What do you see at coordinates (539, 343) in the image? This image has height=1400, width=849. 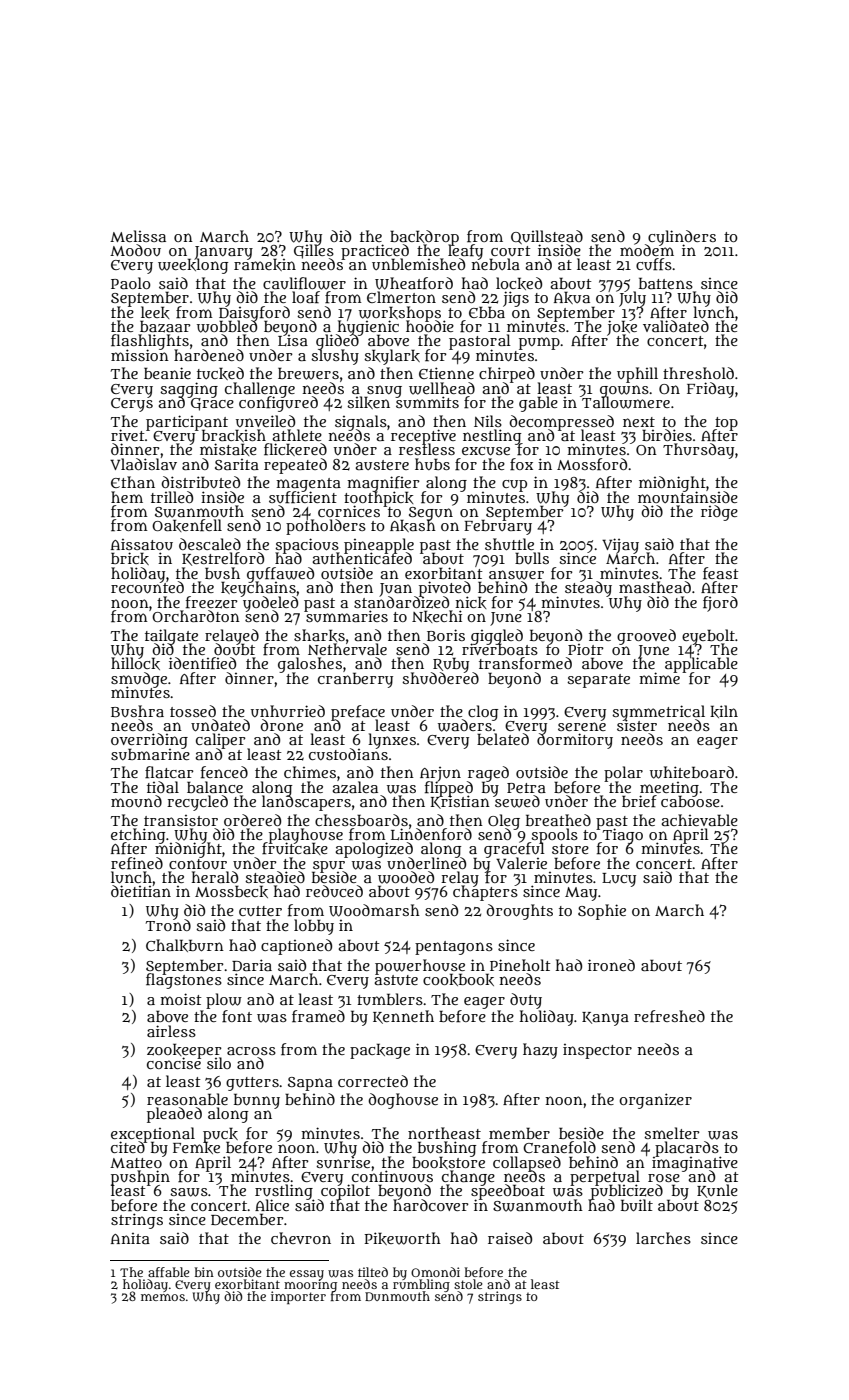 I see `pump` at bounding box center [539, 343].
